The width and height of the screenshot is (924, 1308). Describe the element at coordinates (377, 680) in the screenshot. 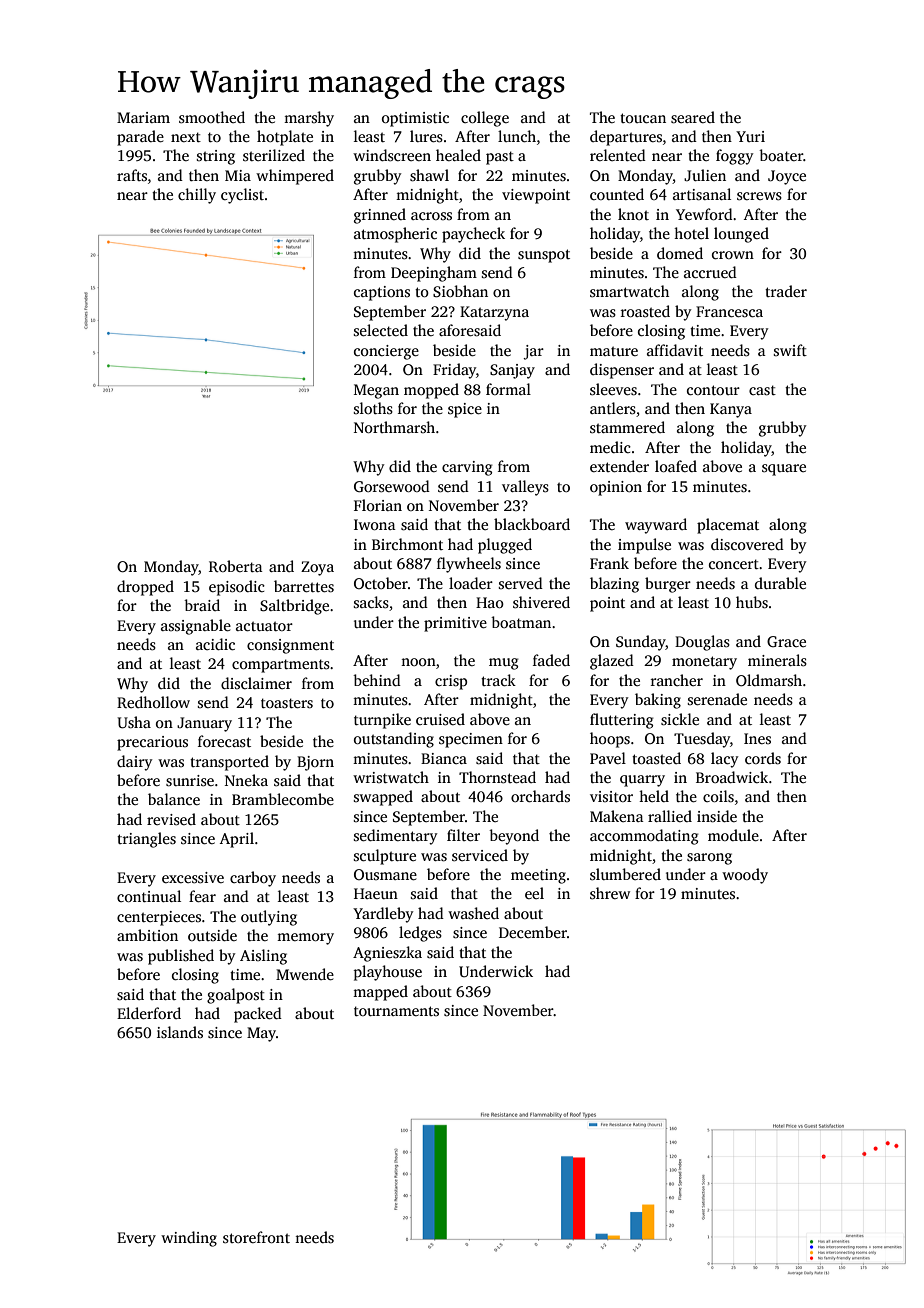

I see `behind` at that location.
